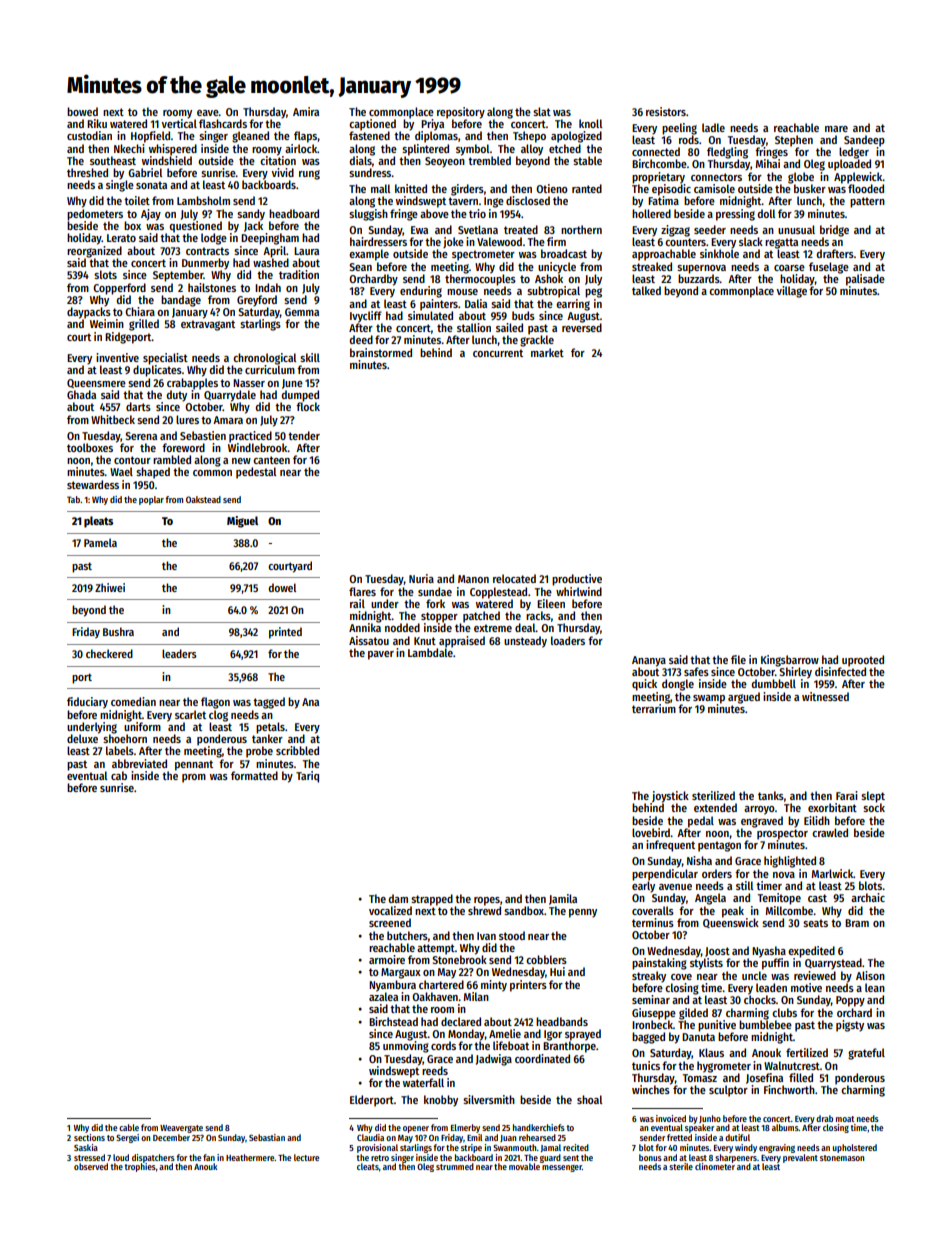 The image size is (952, 1233). I want to click on village, so click(791, 292).
